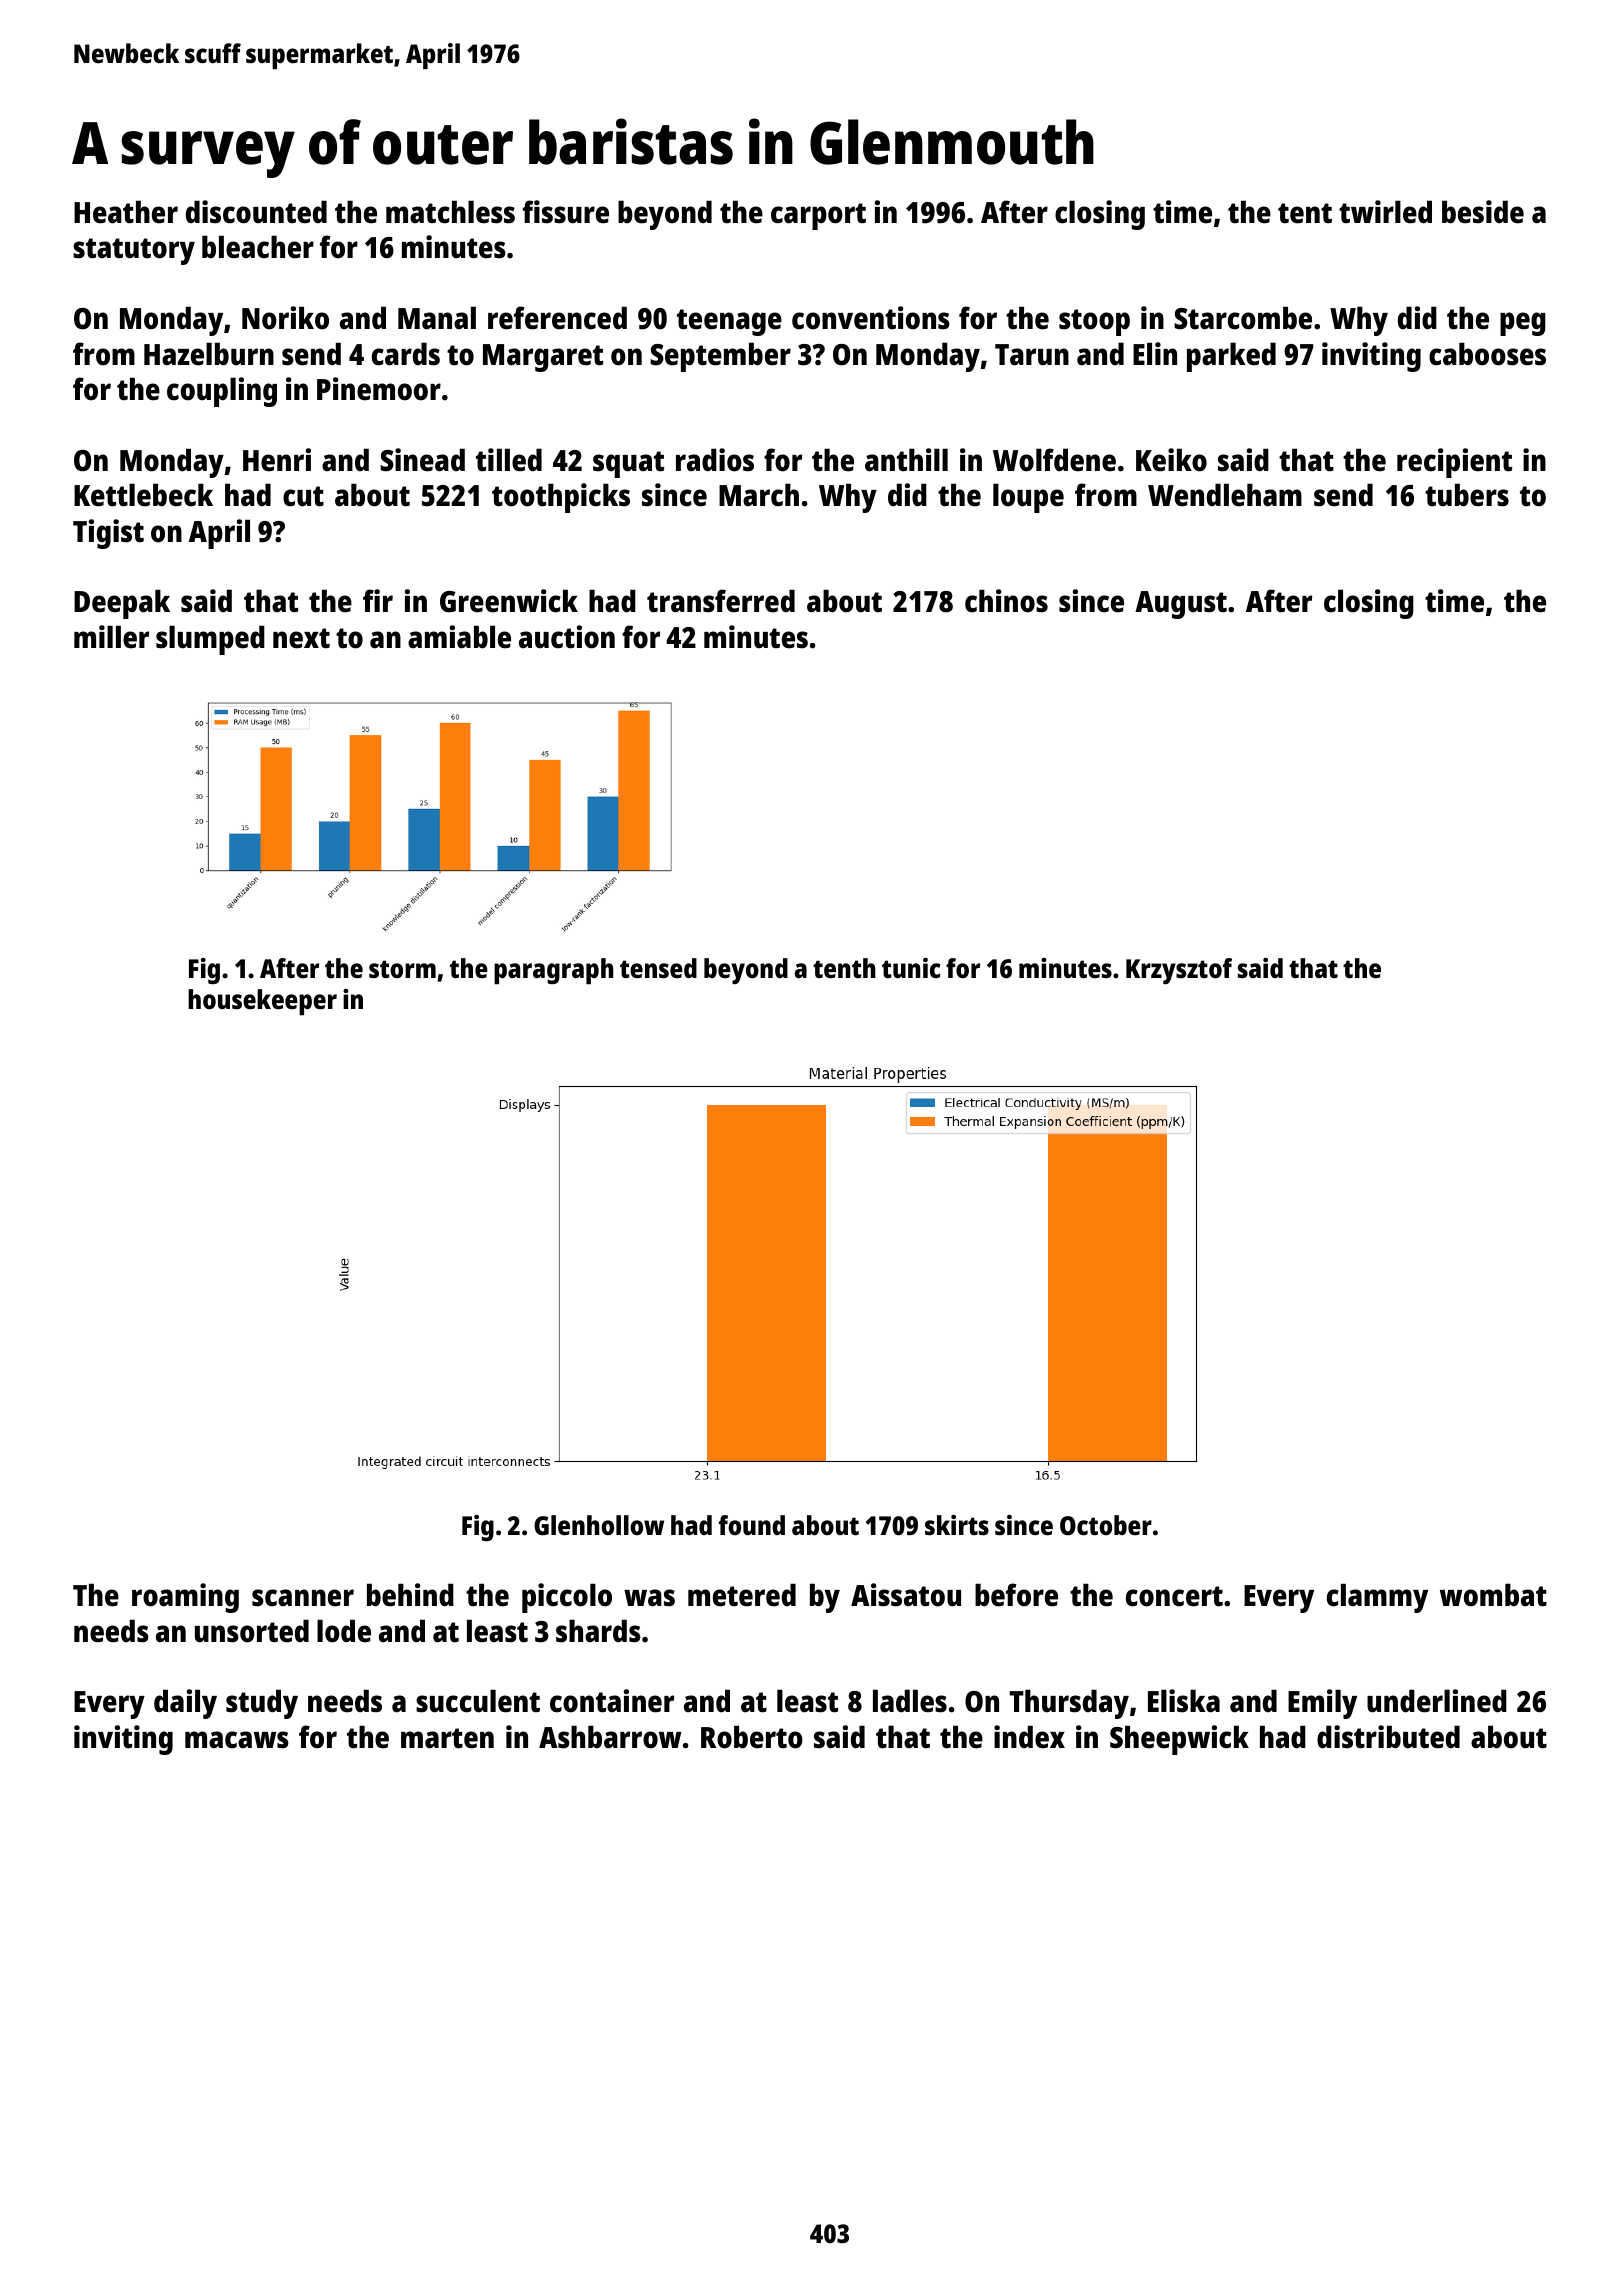 Image resolution: width=1620 pixels, height=2292 pixels. What do you see at coordinates (752, 1737) in the screenshot?
I see `Roberto` at bounding box center [752, 1737].
